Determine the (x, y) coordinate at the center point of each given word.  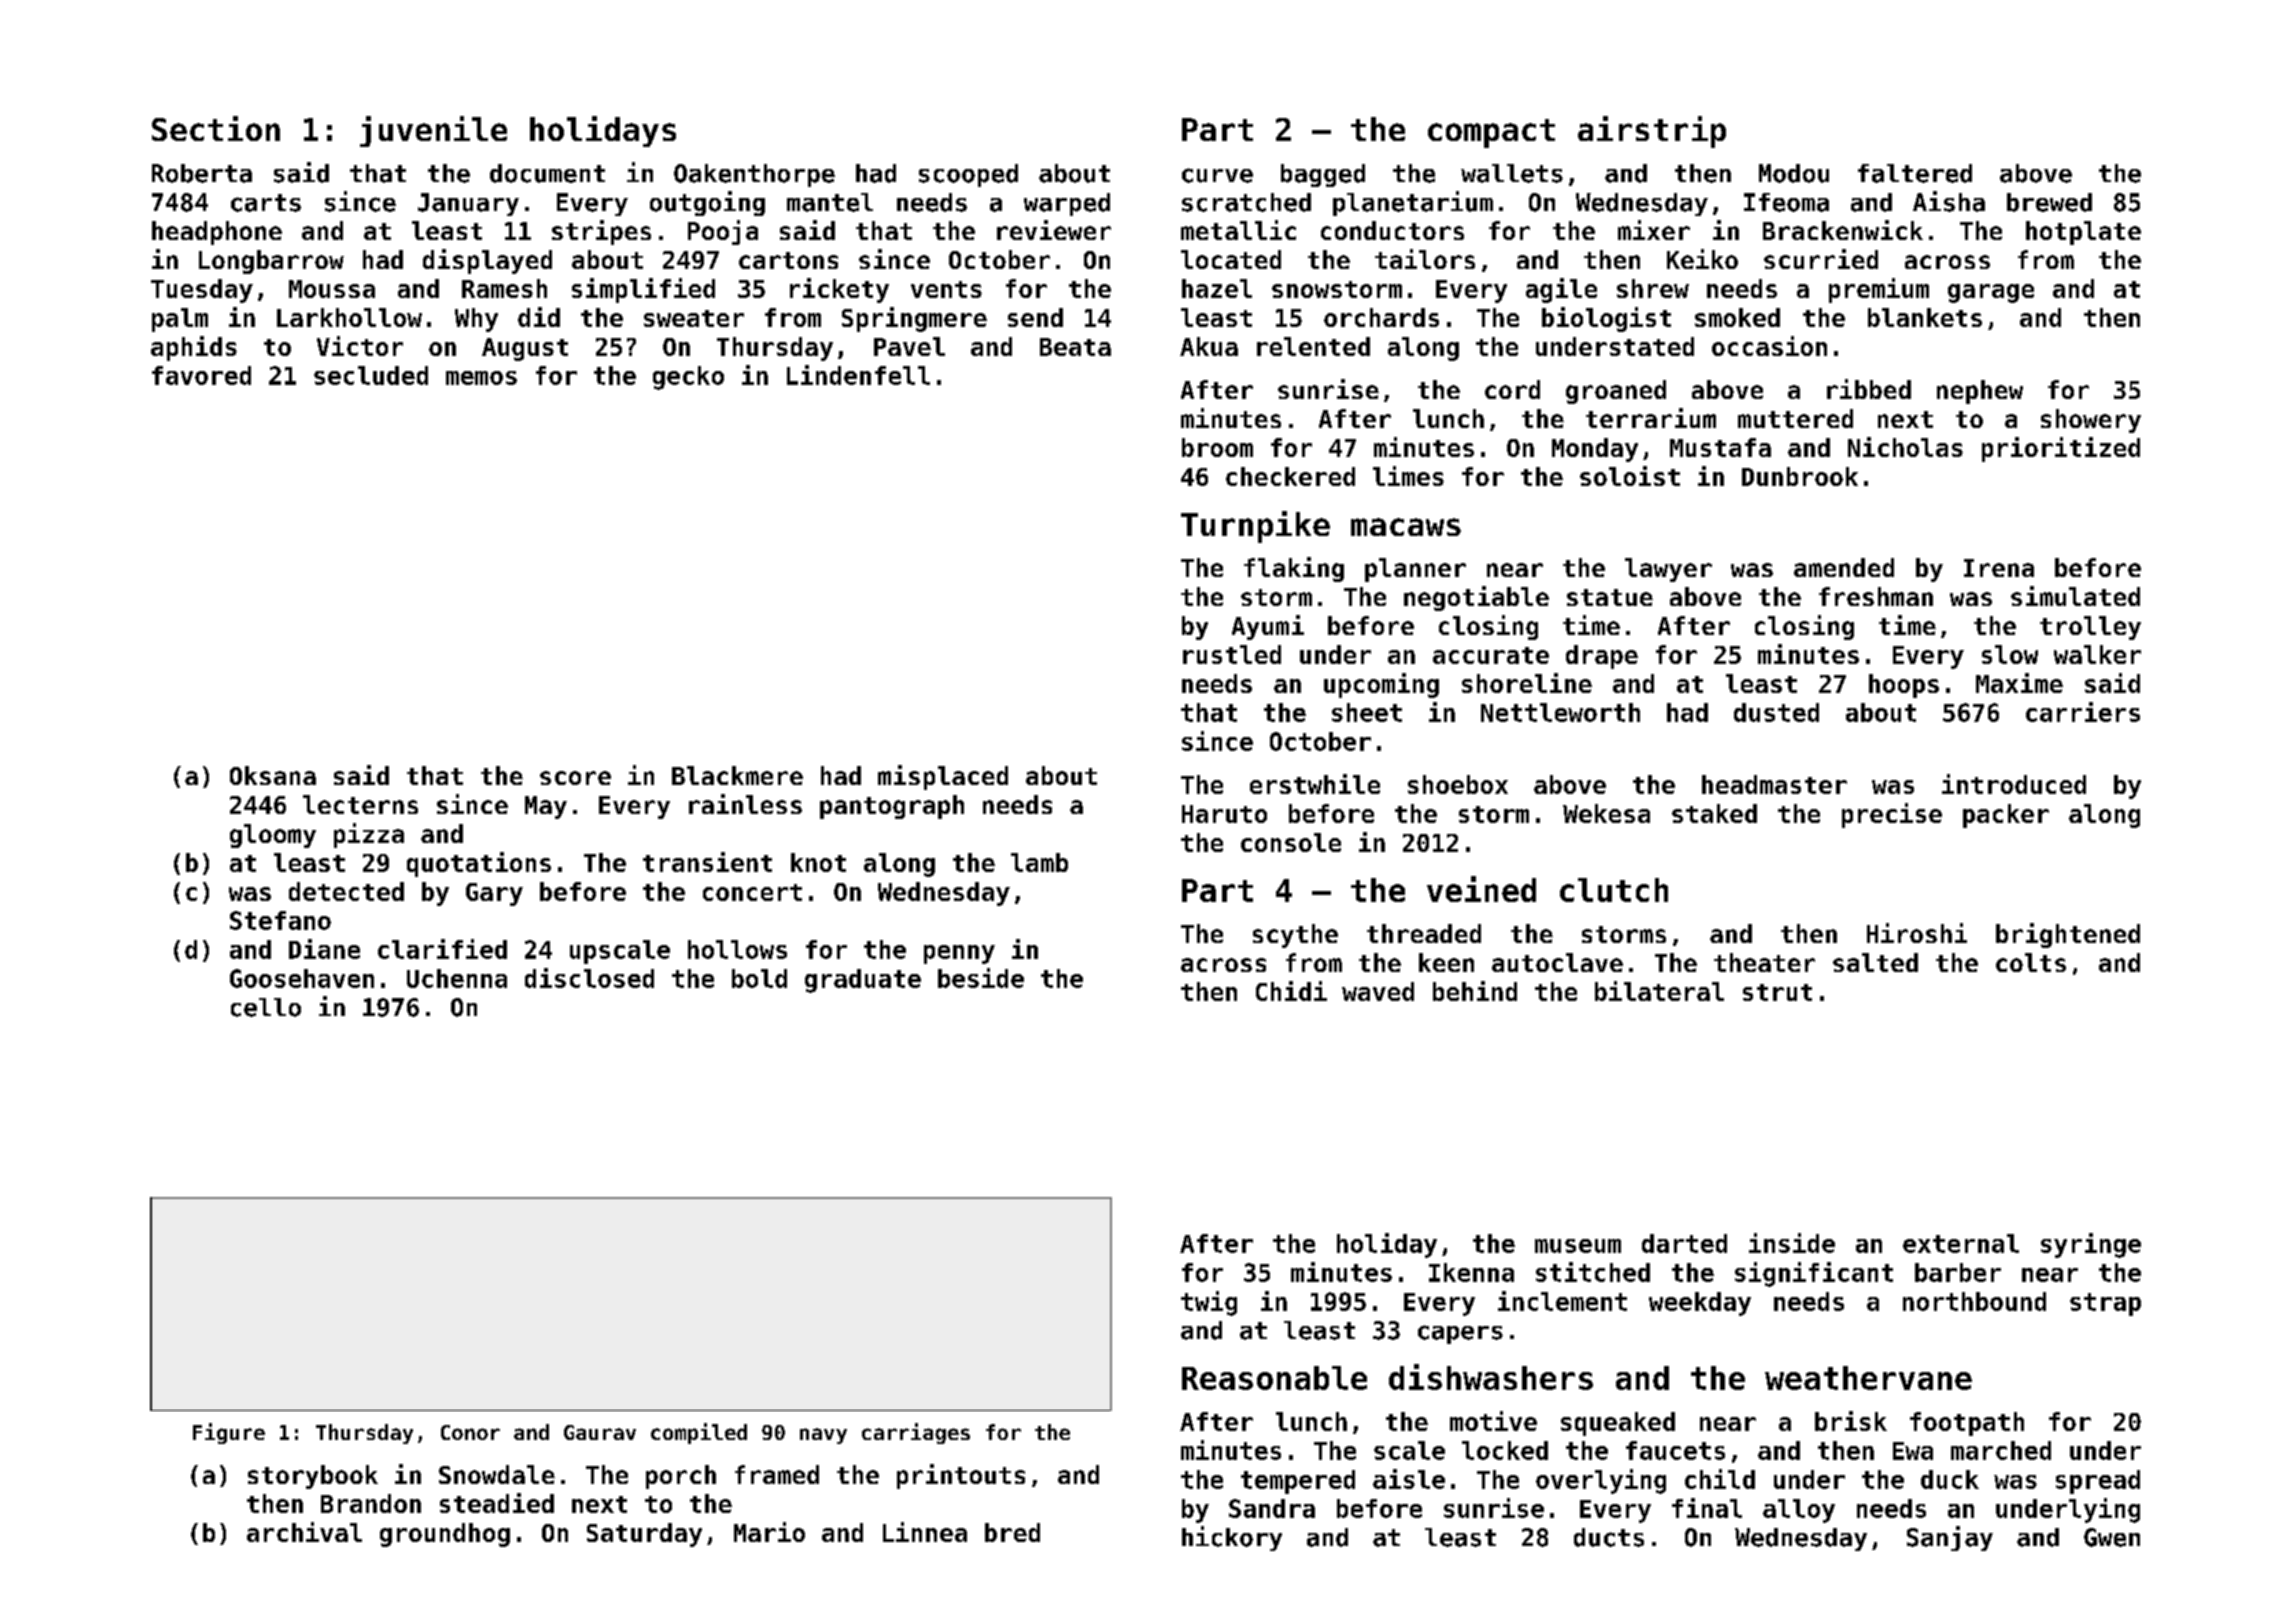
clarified (442, 949)
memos (481, 378)
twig (1209, 1303)
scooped (968, 175)
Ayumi (1268, 627)
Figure (229, 1433)
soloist (1630, 476)
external (1961, 1243)
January (468, 204)
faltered (1915, 173)
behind (1475, 991)
